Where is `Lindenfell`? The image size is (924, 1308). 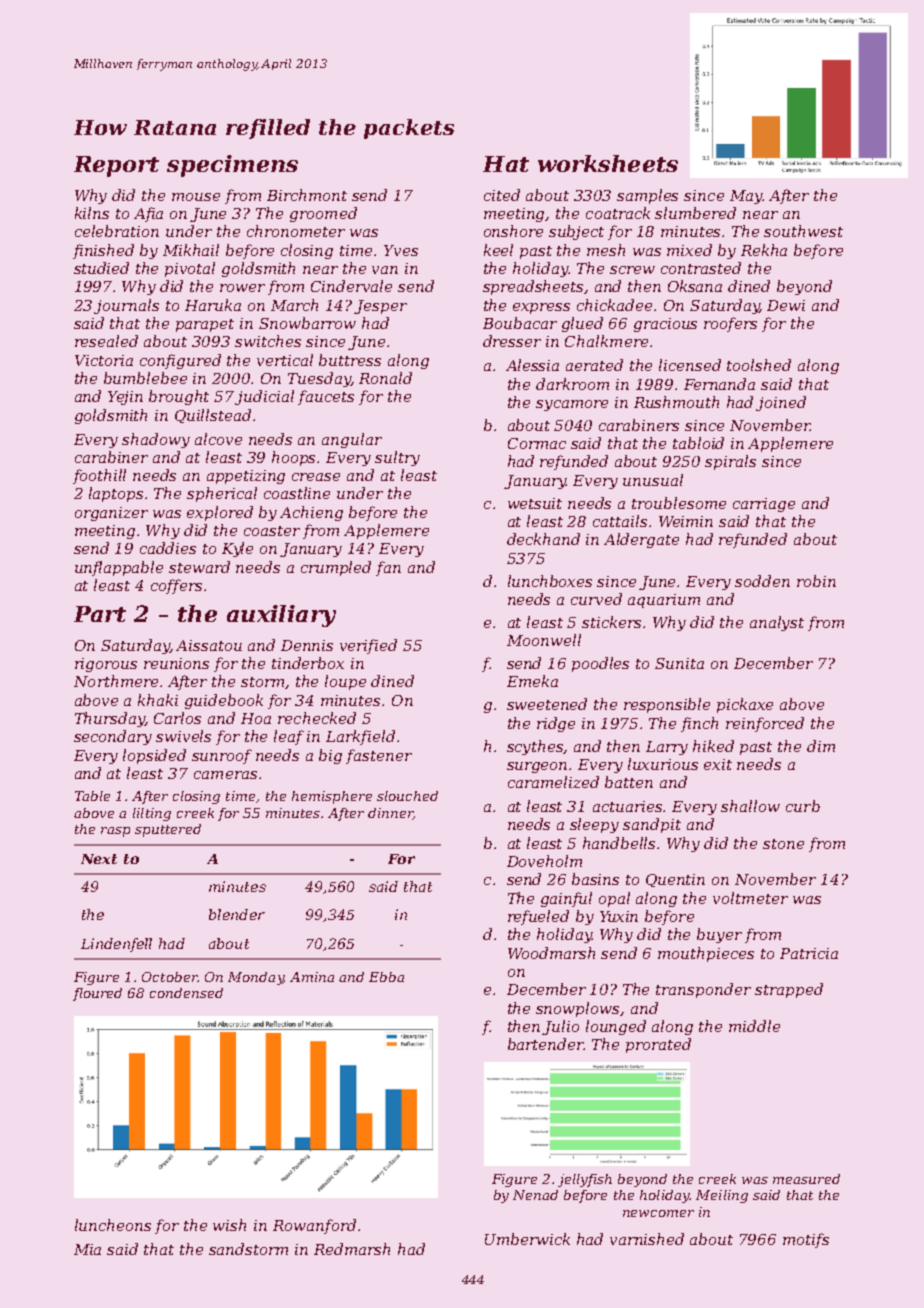 Lindenfell is located at coordinates (116, 945).
